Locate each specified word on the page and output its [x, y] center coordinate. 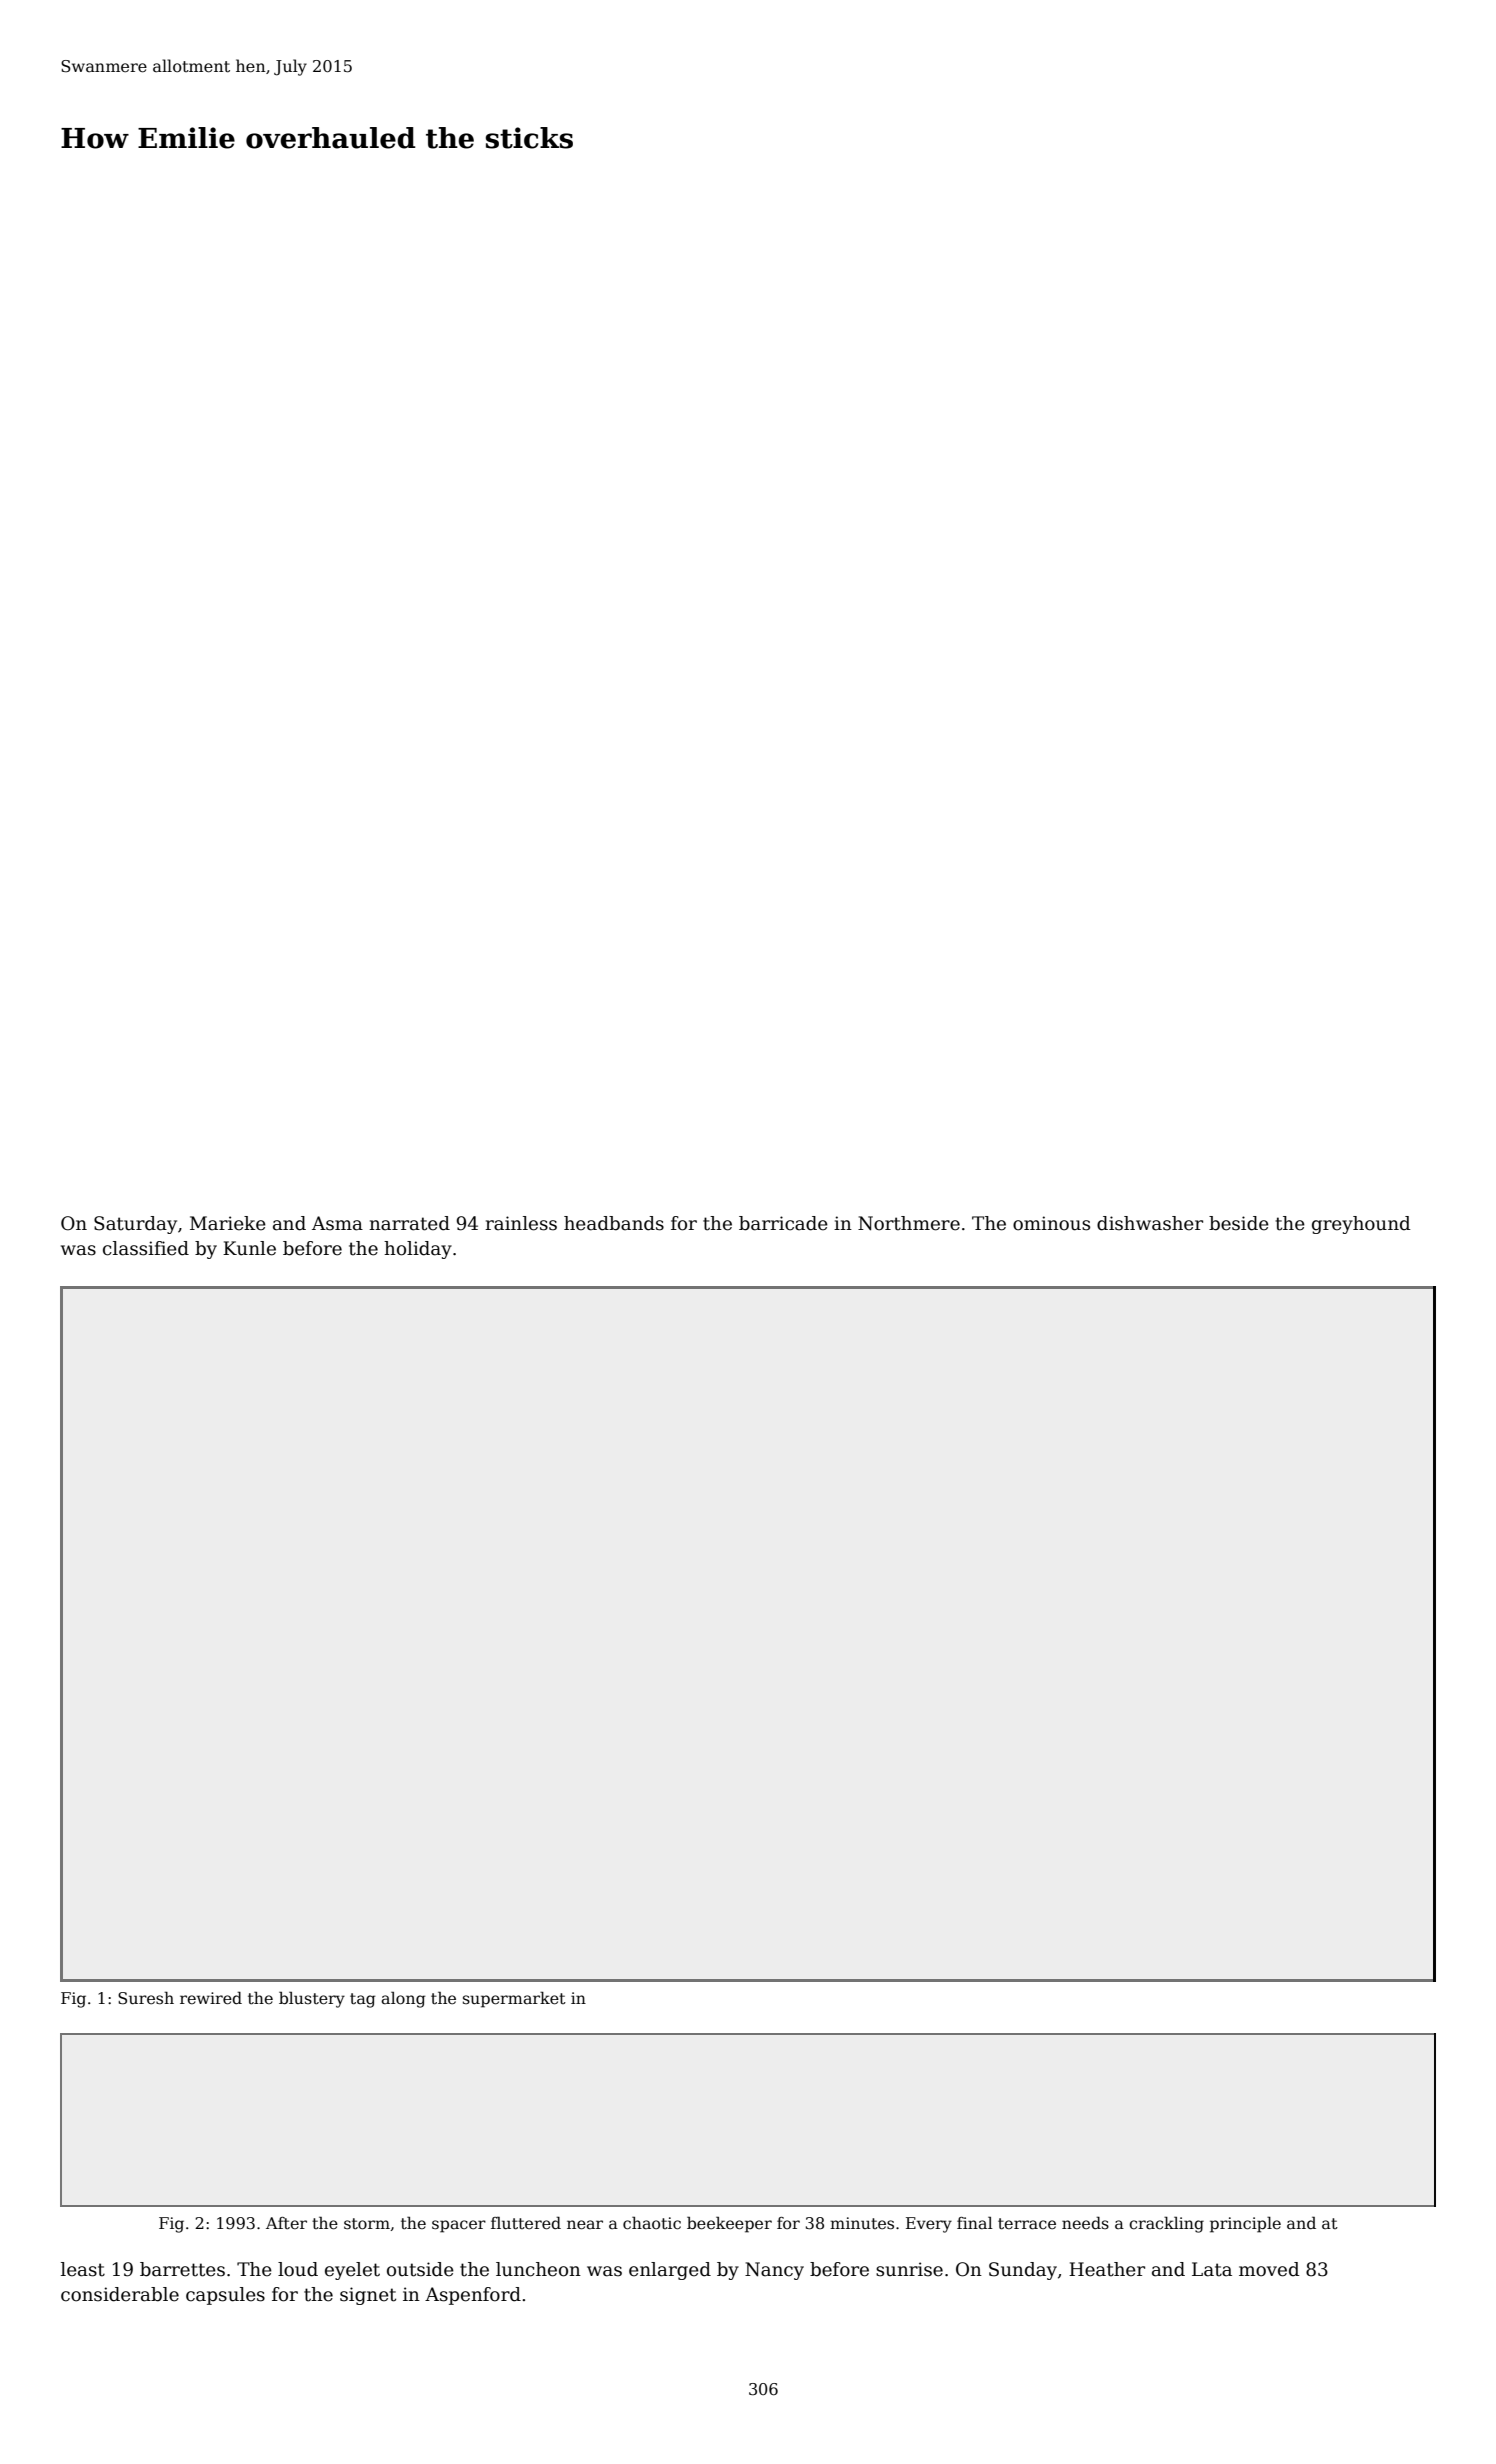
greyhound [1361, 1225]
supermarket [514, 1999]
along [403, 1999]
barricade [783, 1223]
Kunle [249, 1248]
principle [1245, 2224]
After [286, 2223]
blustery [312, 1999]
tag [362, 2000]
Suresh [146, 1998]
